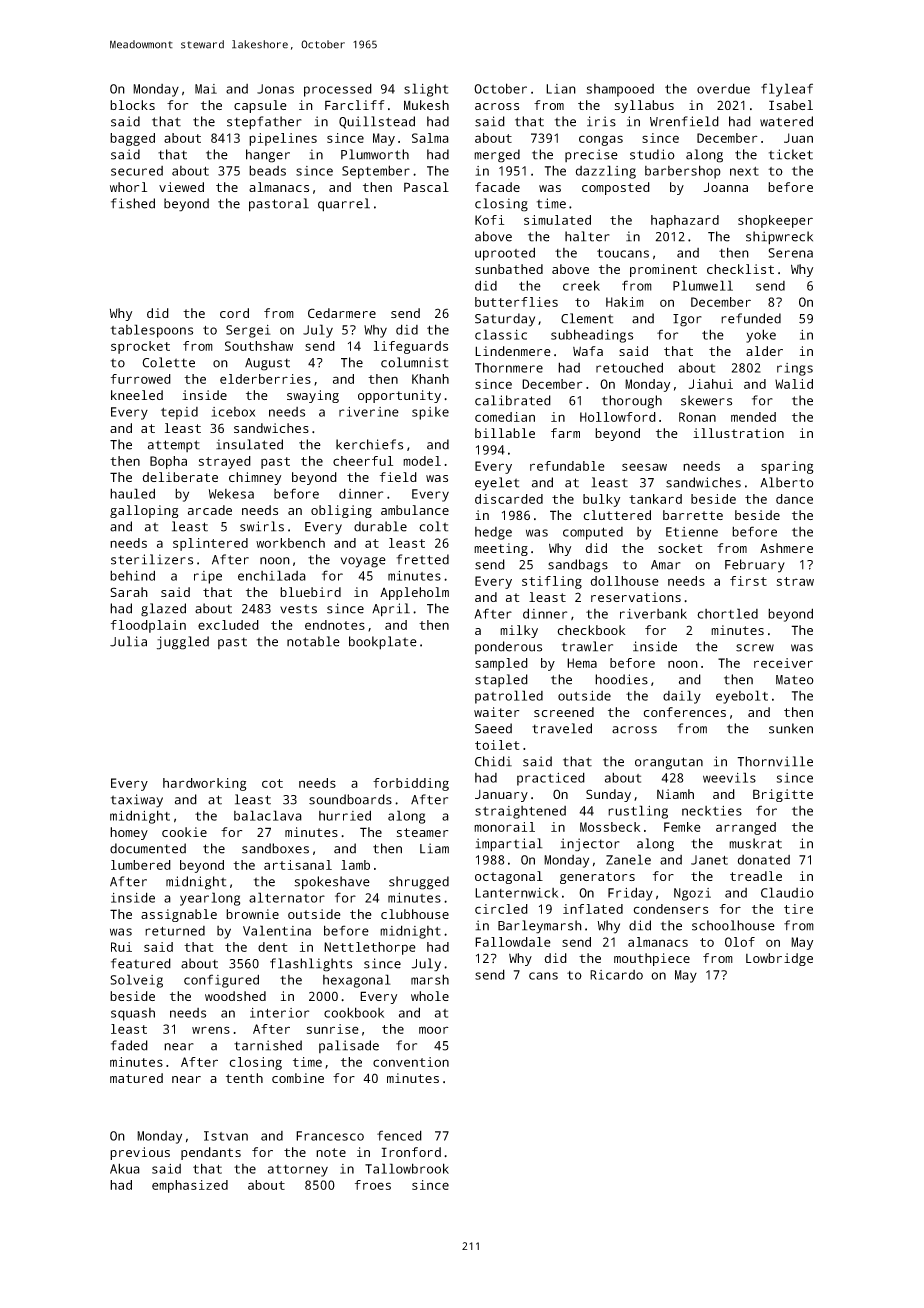  Describe the element at coordinates (411, 1152) in the page. I see `Ironford` at that location.
